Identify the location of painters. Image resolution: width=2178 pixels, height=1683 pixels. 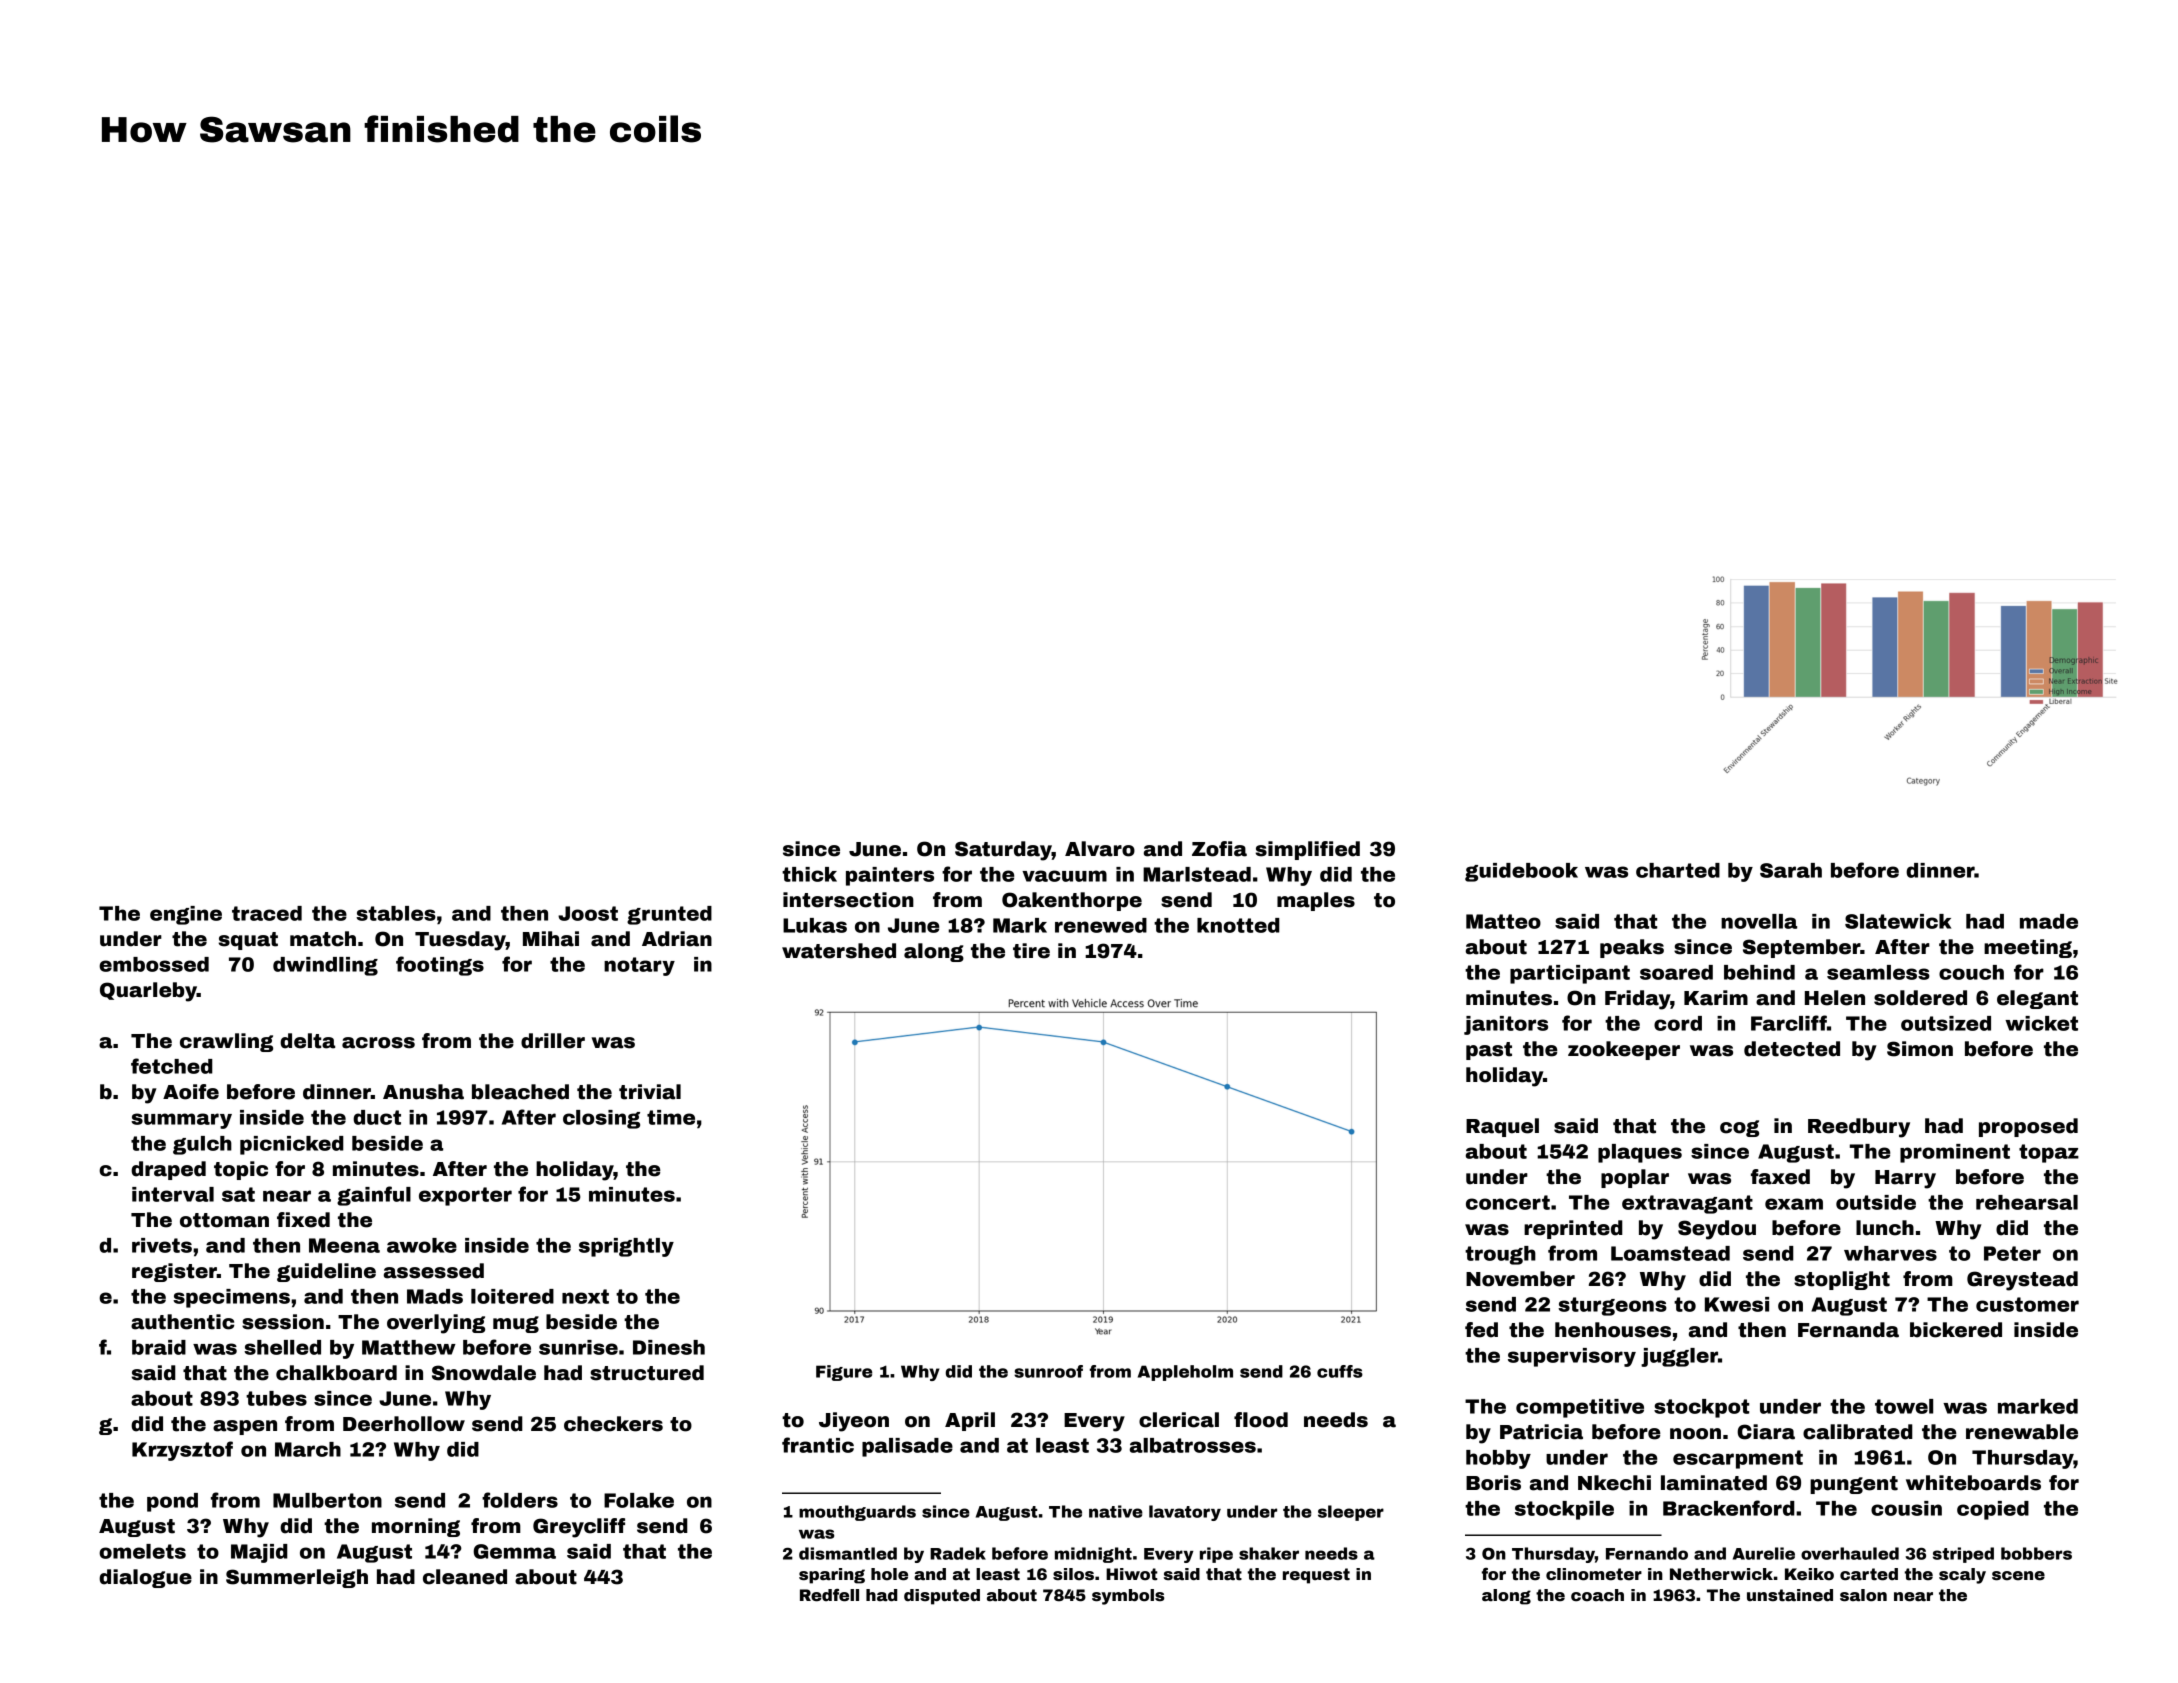
(890, 876).
